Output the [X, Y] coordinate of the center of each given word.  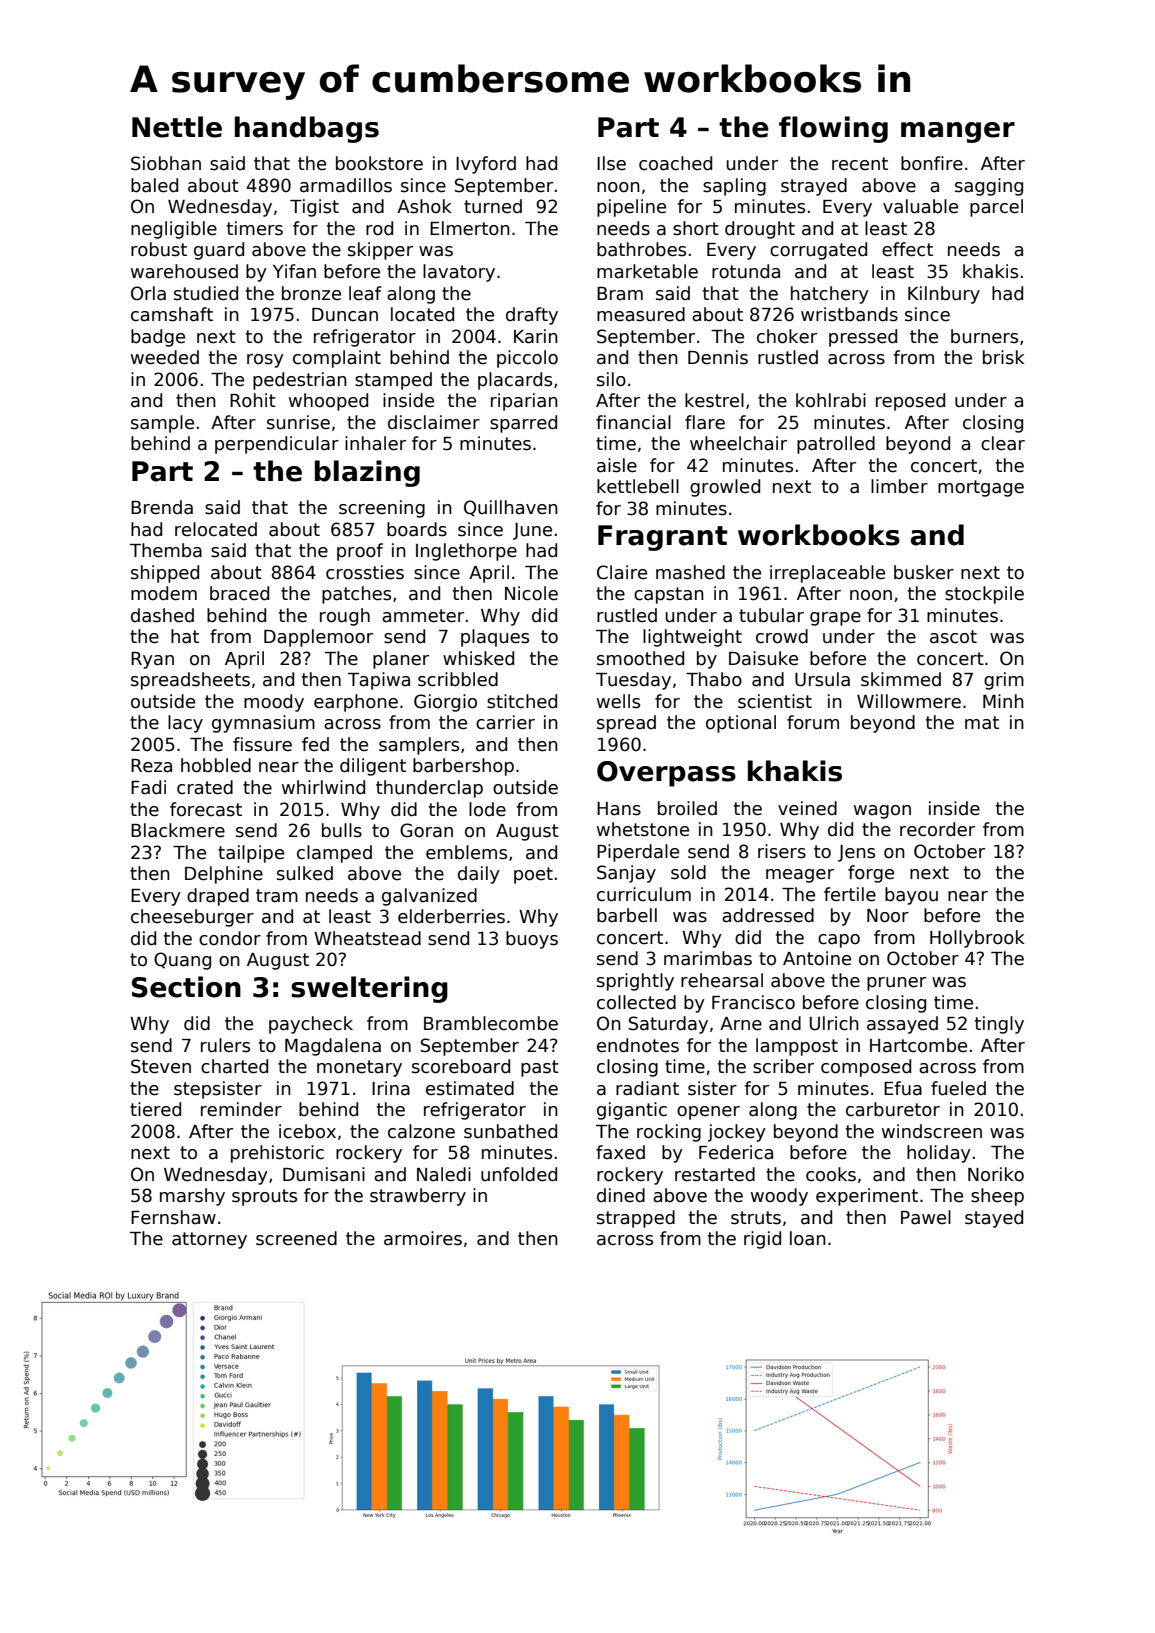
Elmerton [470, 228]
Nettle [177, 127]
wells [618, 701]
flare [705, 422]
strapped [636, 1219]
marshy [192, 1197]
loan [808, 1238]
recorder [937, 829]
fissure [262, 744]
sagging [989, 187]
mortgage [981, 488]
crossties [365, 572]
